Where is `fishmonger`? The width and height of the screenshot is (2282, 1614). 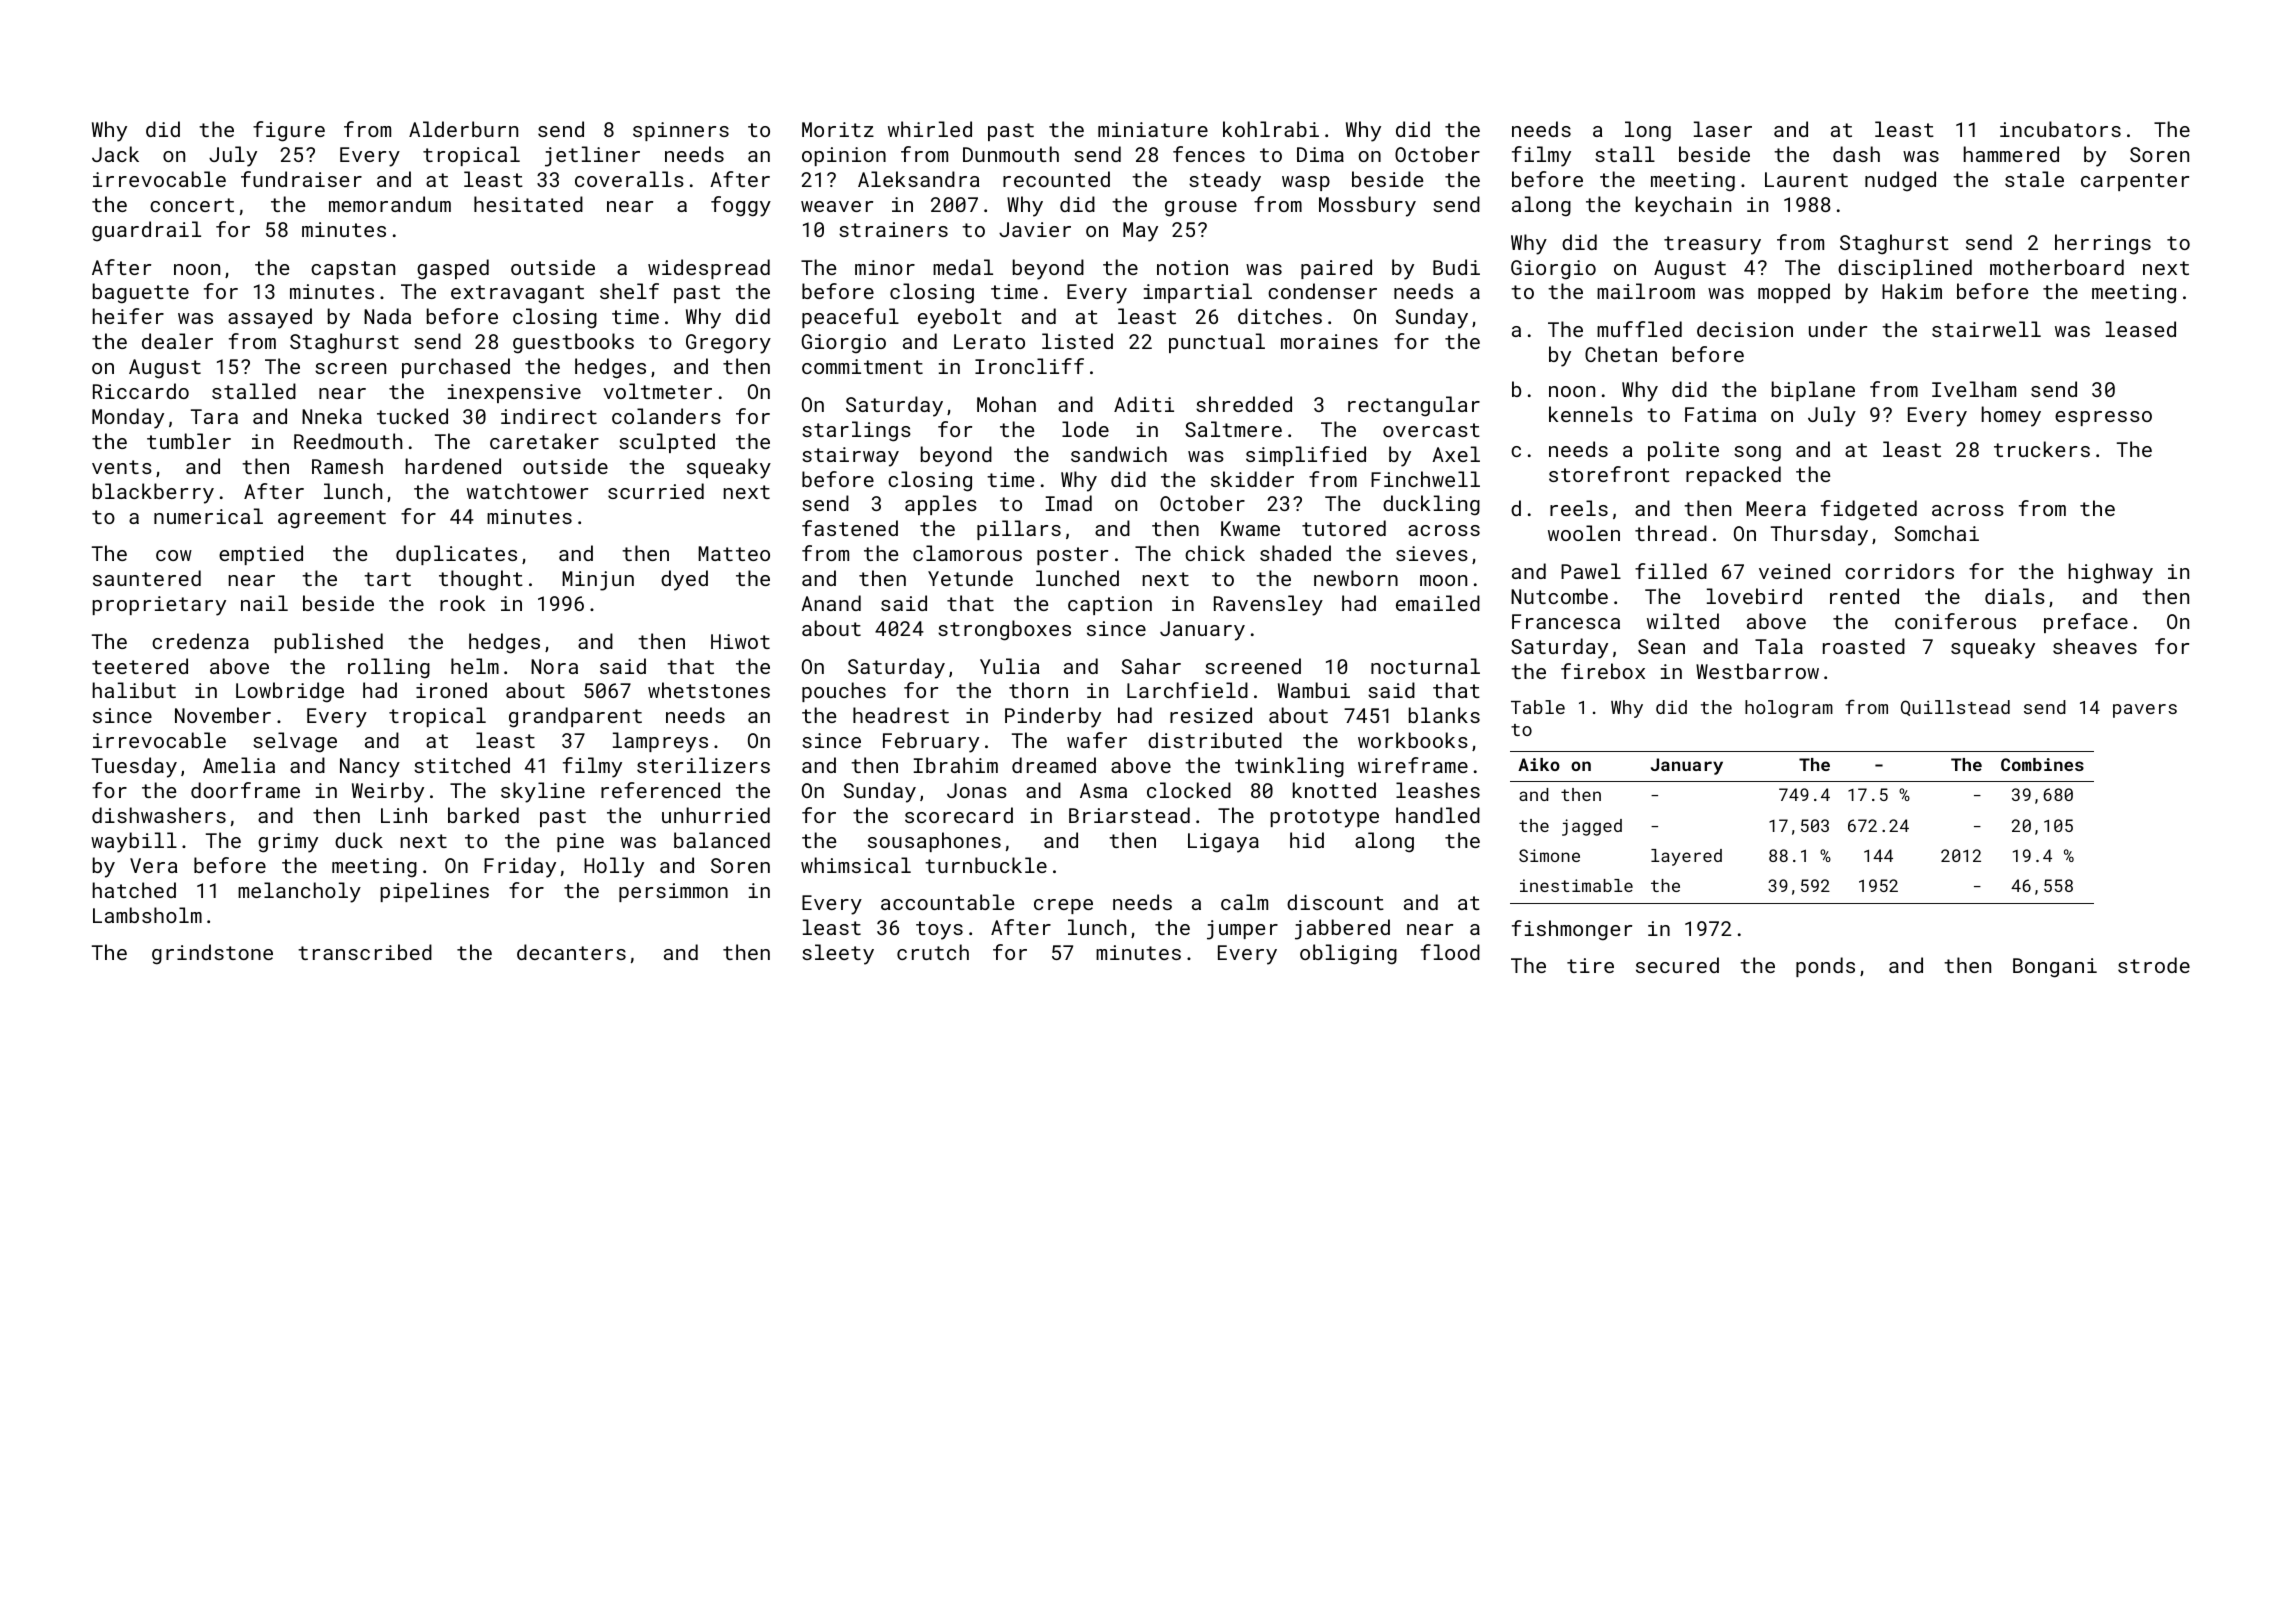 fishmonger is located at coordinates (1572, 930).
